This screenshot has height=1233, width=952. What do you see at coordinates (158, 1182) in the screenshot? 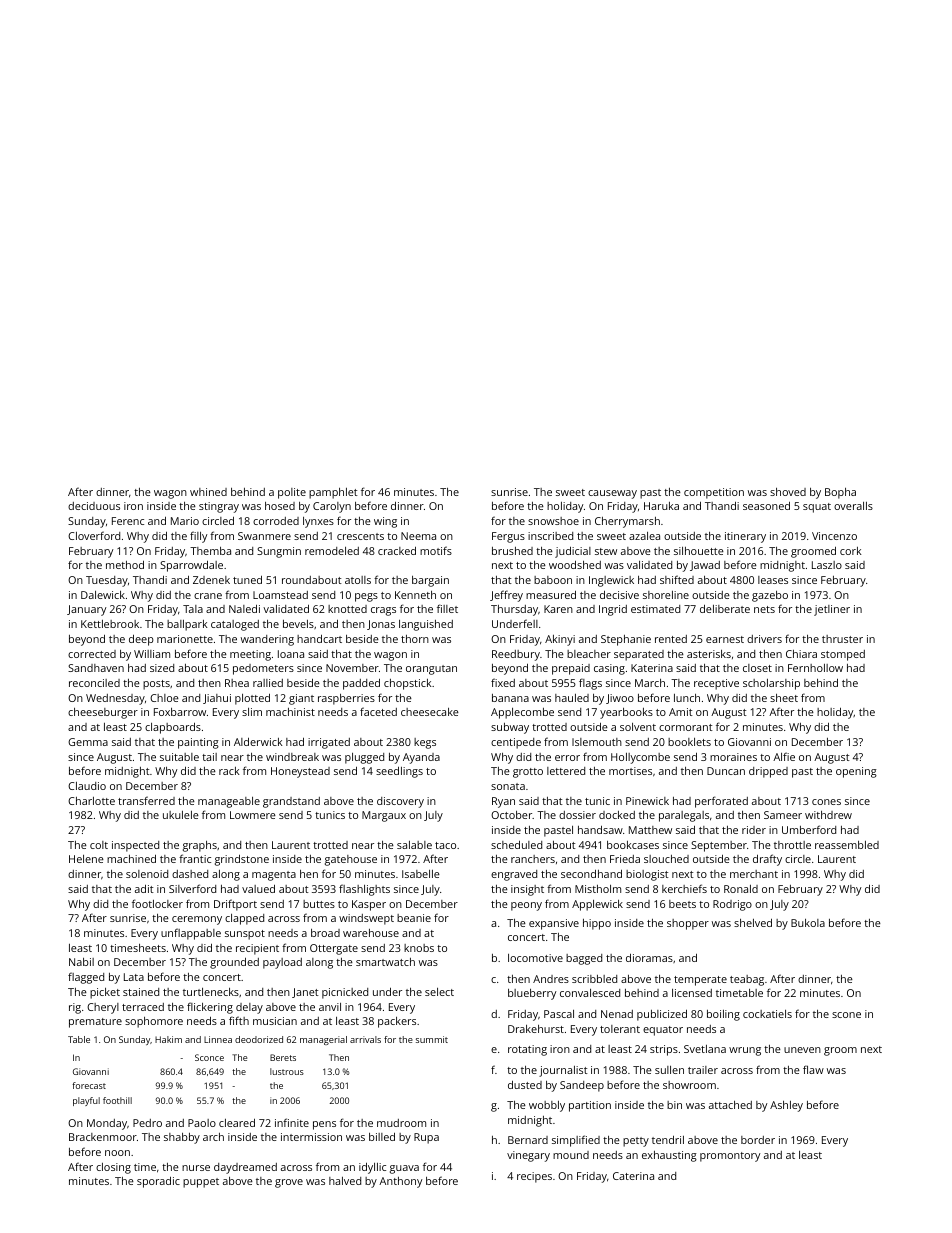
I see `sporadic` at bounding box center [158, 1182].
